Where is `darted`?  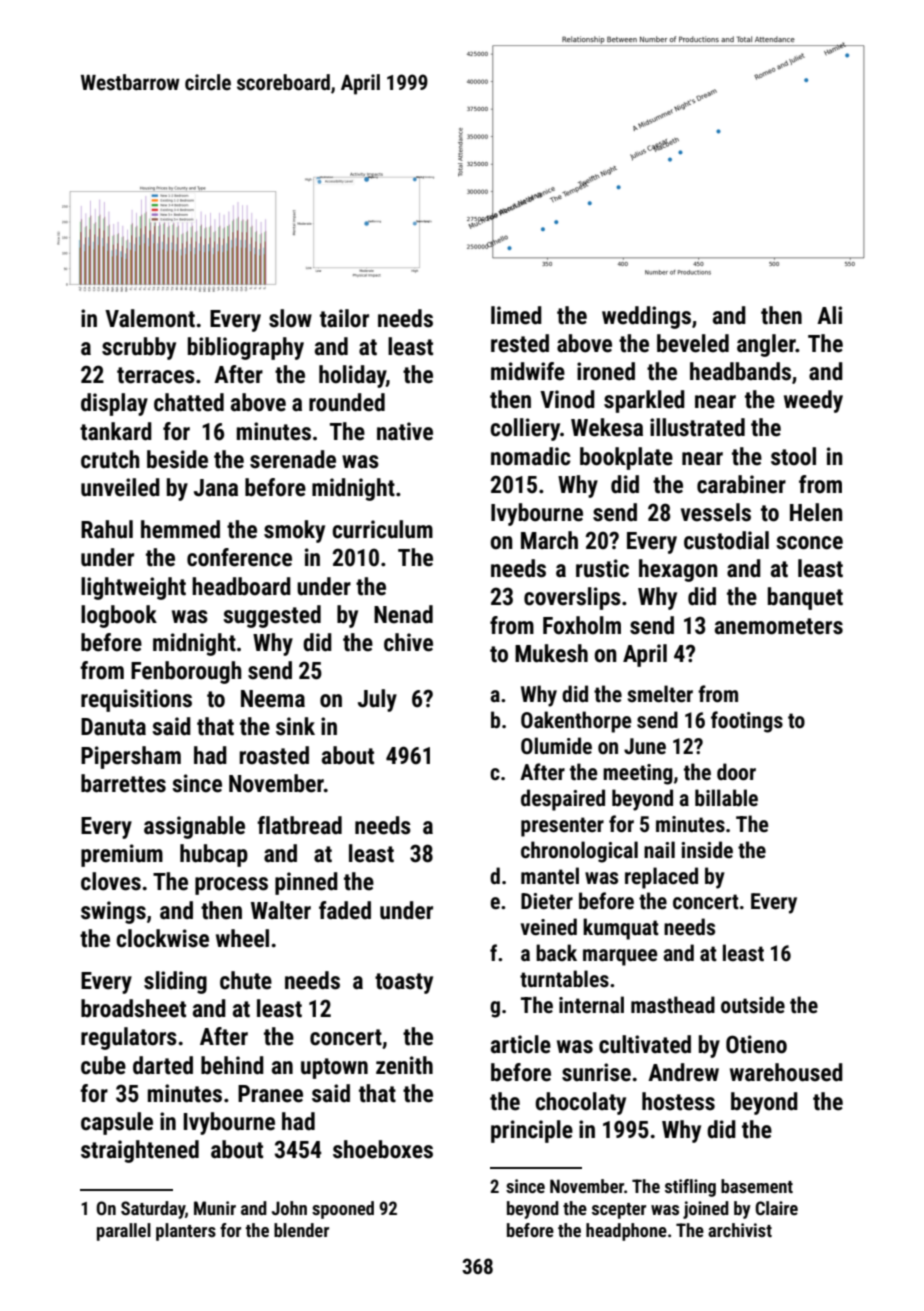
darted is located at coordinates (163, 1065).
